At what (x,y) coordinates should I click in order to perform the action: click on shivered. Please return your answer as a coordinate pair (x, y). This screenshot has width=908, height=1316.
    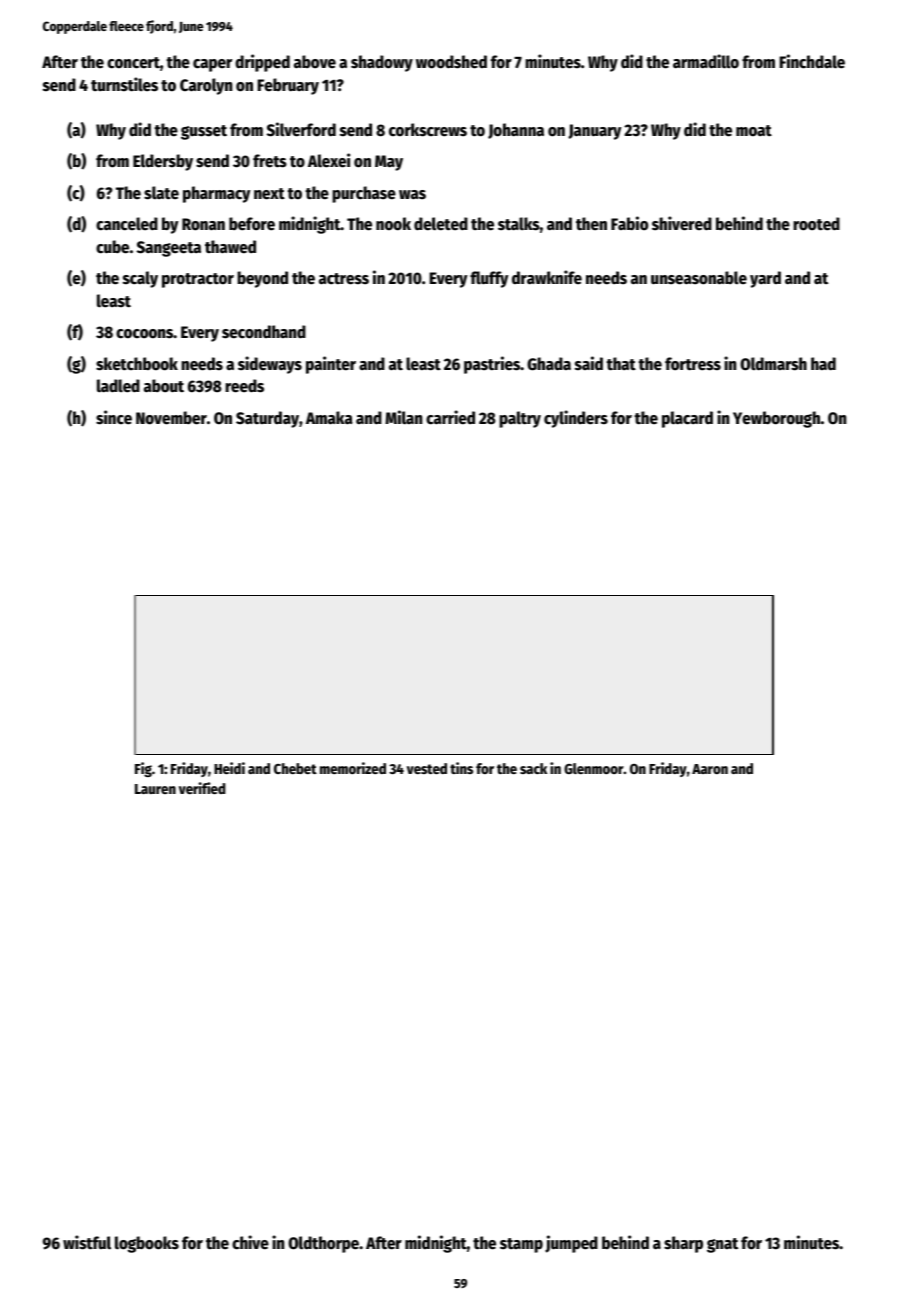
    Looking at the image, I should click on (682, 223).
